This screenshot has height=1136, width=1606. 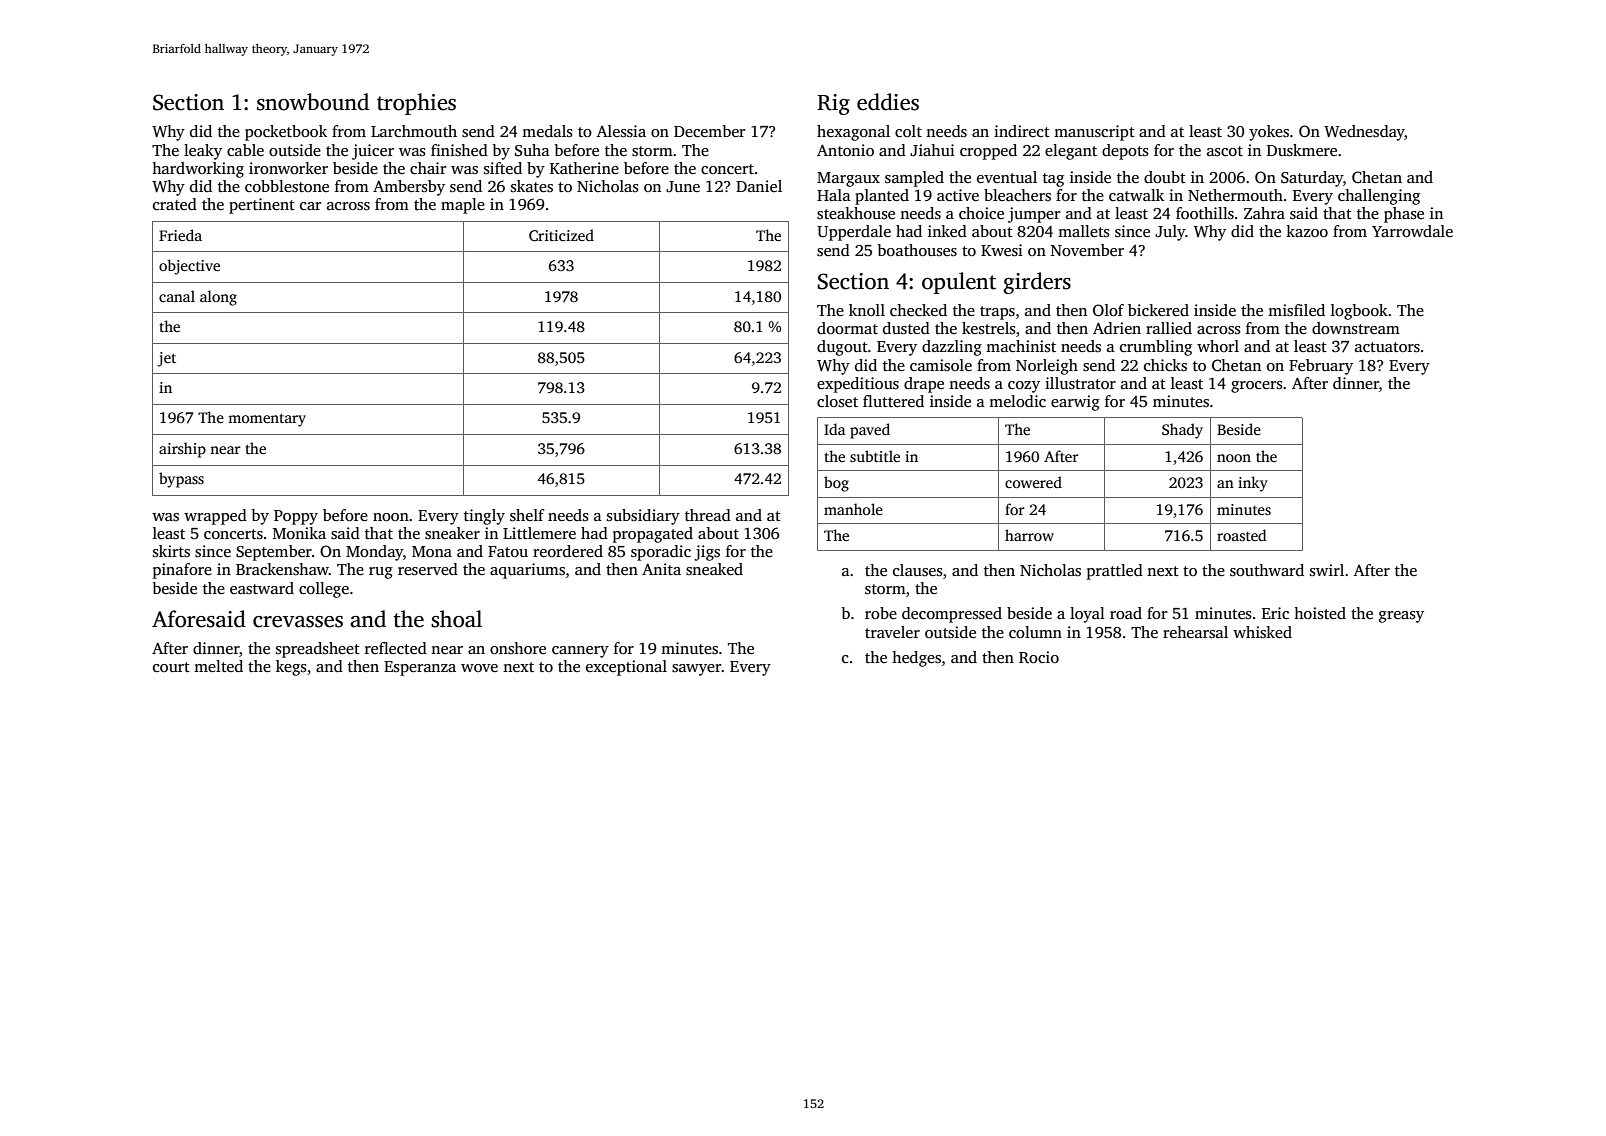 What do you see at coordinates (180, 235) in the screenshot?
I see `Frieda` at bounding box center [180, 235].
